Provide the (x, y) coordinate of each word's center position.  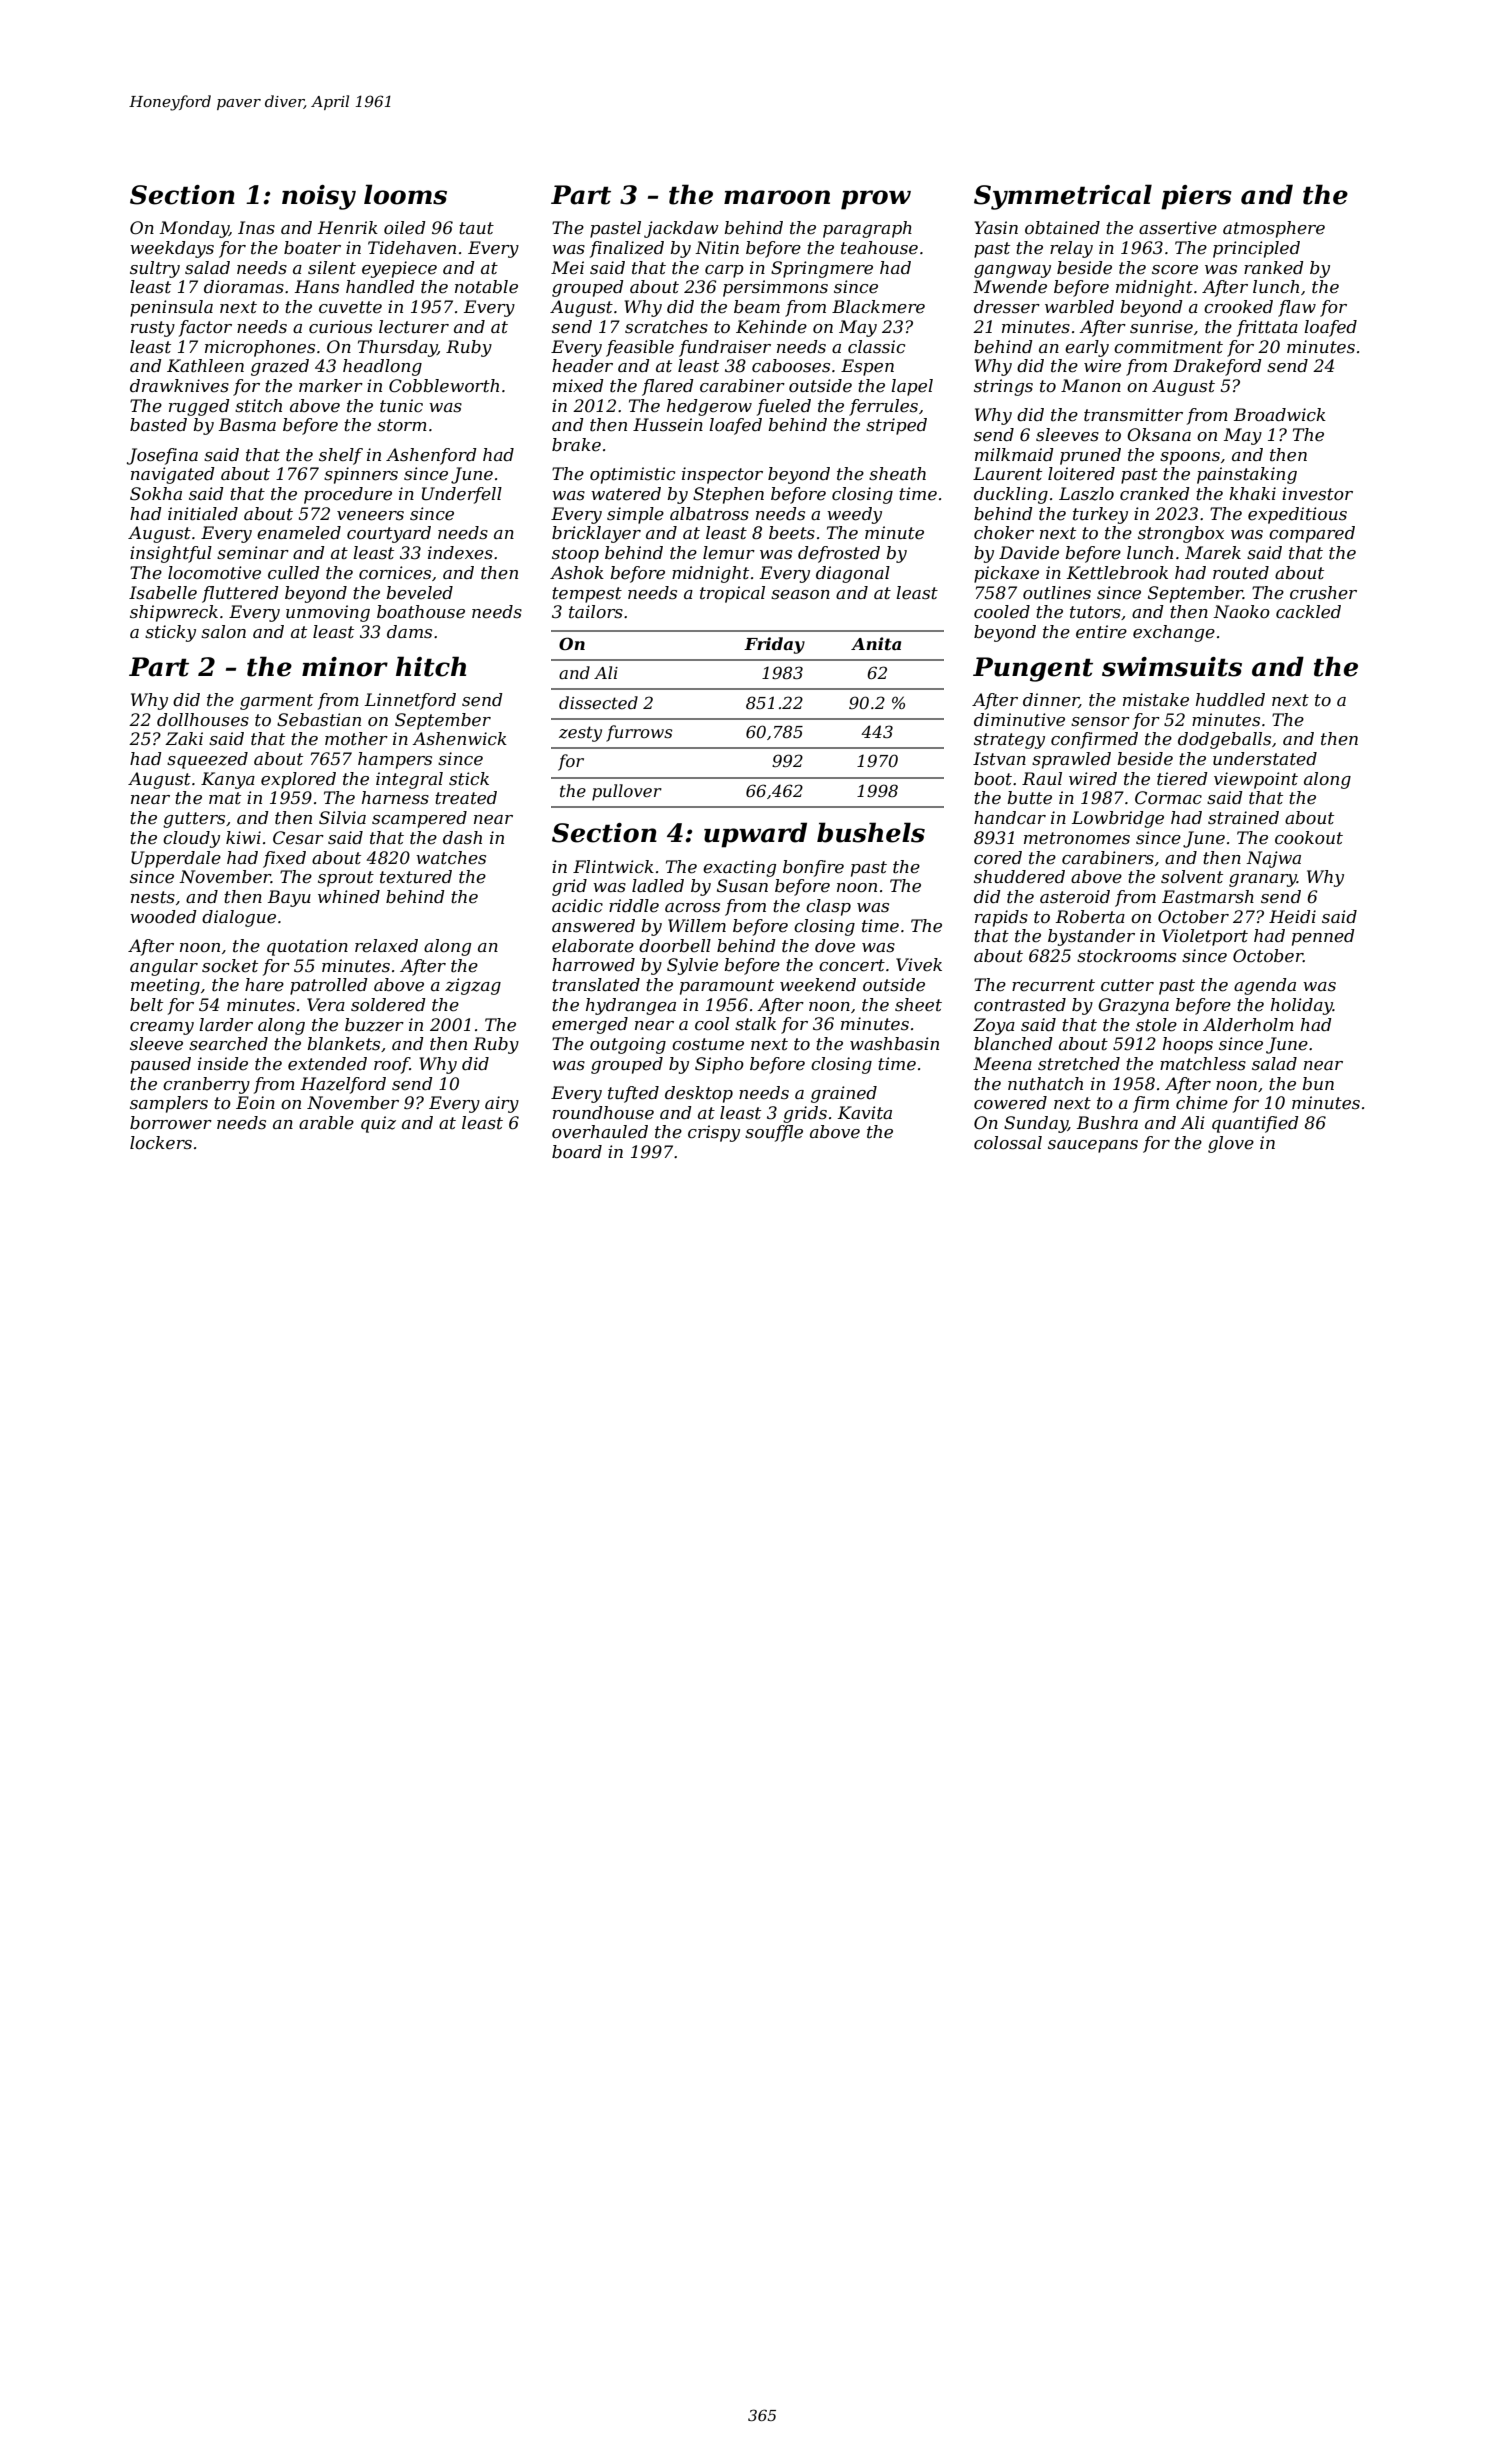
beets (792, 533)
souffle (774, 1133)
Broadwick (1280, 415)
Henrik (348, 228)
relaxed (386, 946)
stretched (1079, 1064)
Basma (247, 424)
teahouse (879, 248)
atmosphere (1274, 229)
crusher (1323, 593)
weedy (854, 515)
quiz (378, 1124)
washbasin (894, 1044)
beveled (419, 593)
